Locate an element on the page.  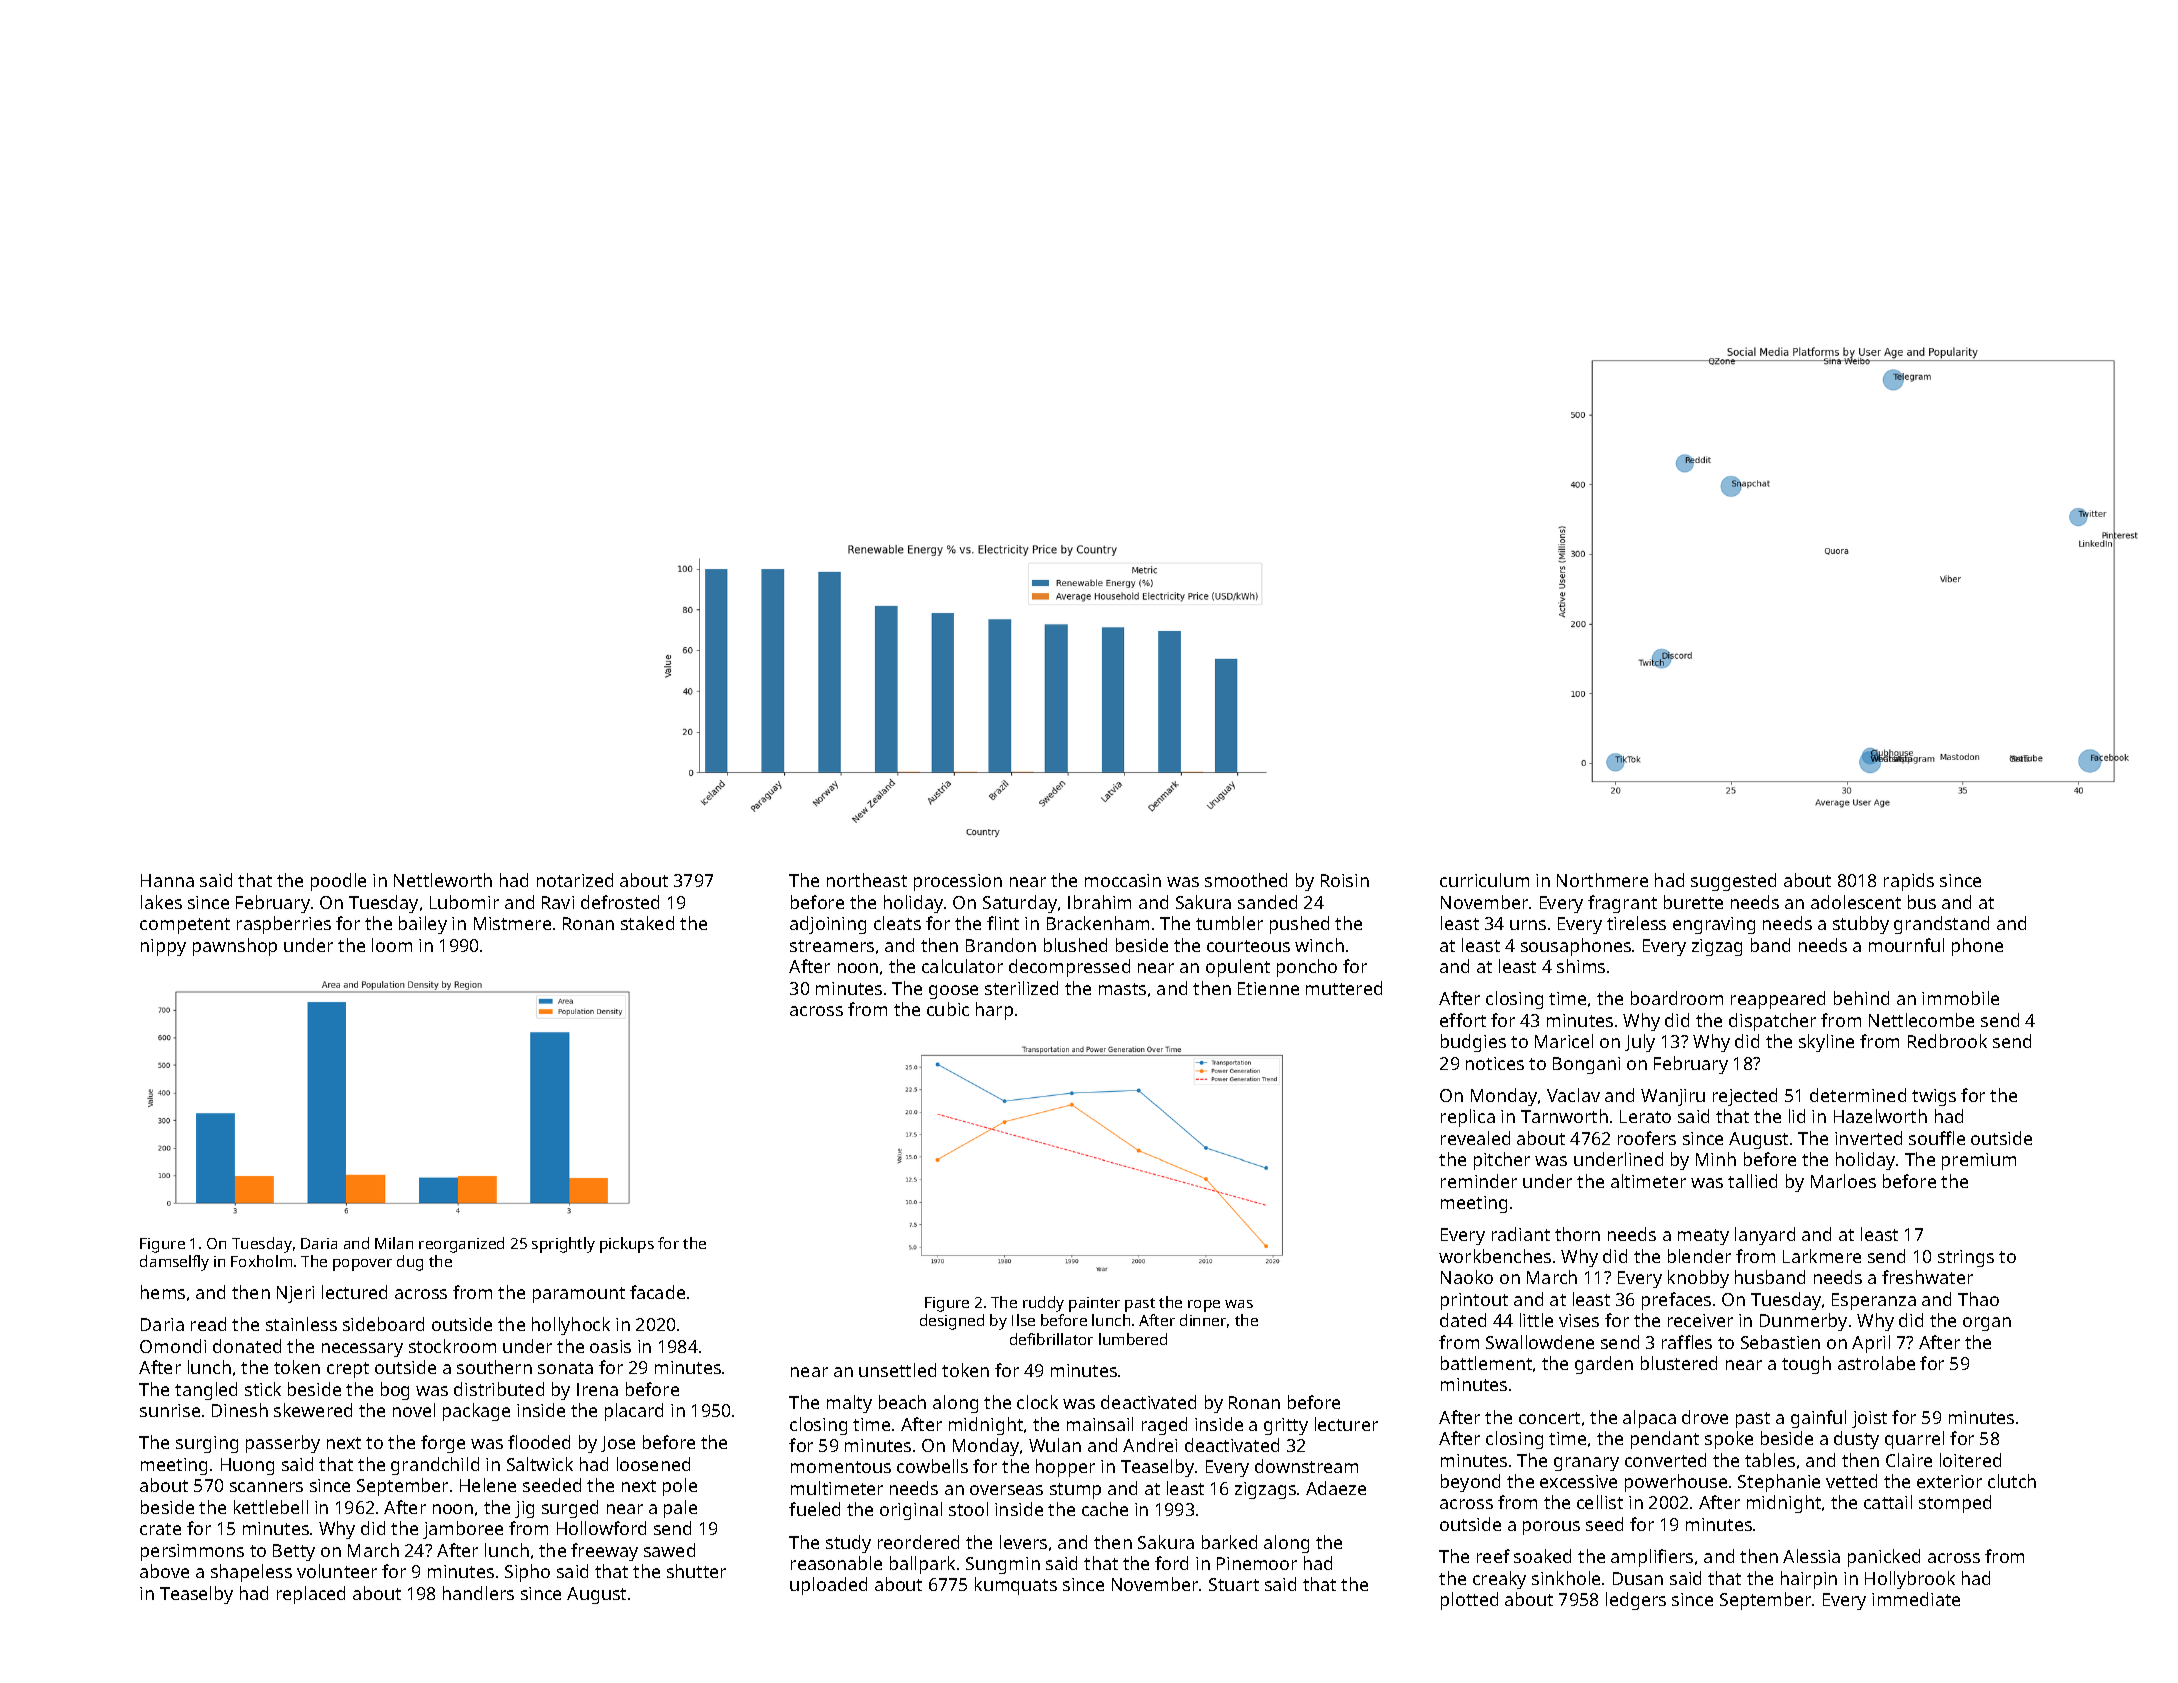
calculator is located at coordinates (962, 966).
